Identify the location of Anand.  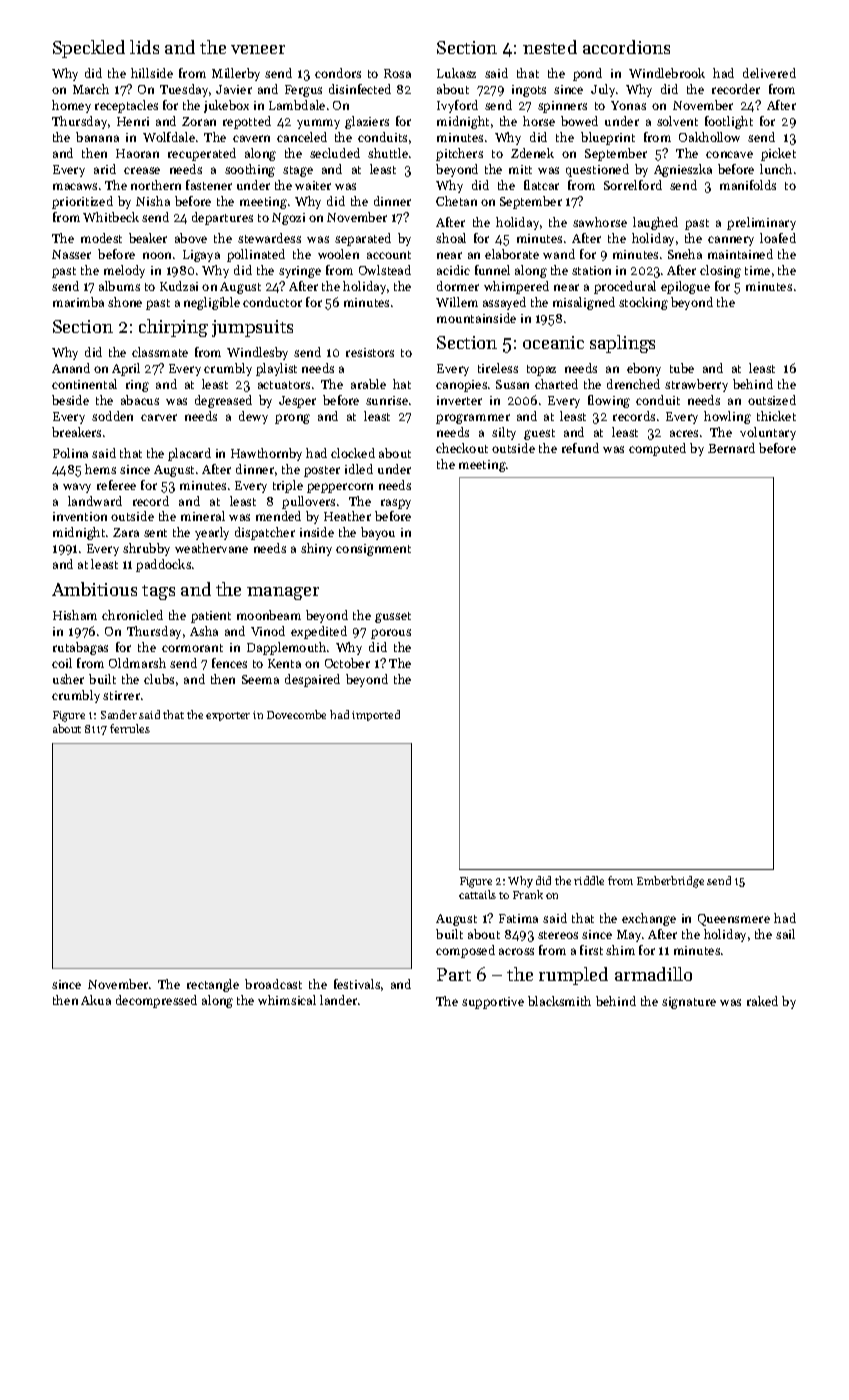
(71, 368).
